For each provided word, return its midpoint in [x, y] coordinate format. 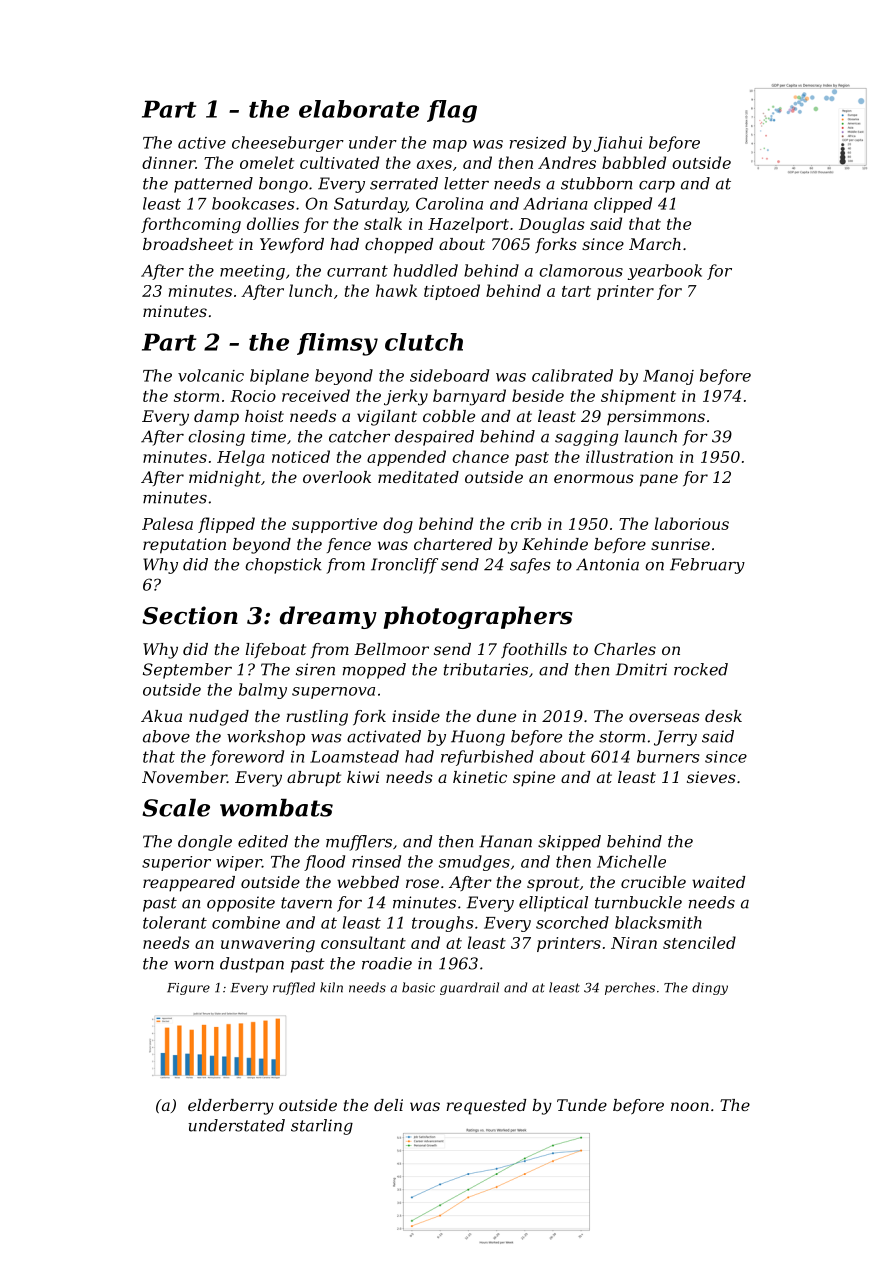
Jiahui [618, 144]
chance [480, 456]
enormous [594, 478]
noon [690, 1106]
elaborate [359, 109]
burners [668, 756]
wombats [276, 808]
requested [486, 1107]
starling [322, 1127]
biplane [279, 377]
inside [416, 716]
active [202, 143]
